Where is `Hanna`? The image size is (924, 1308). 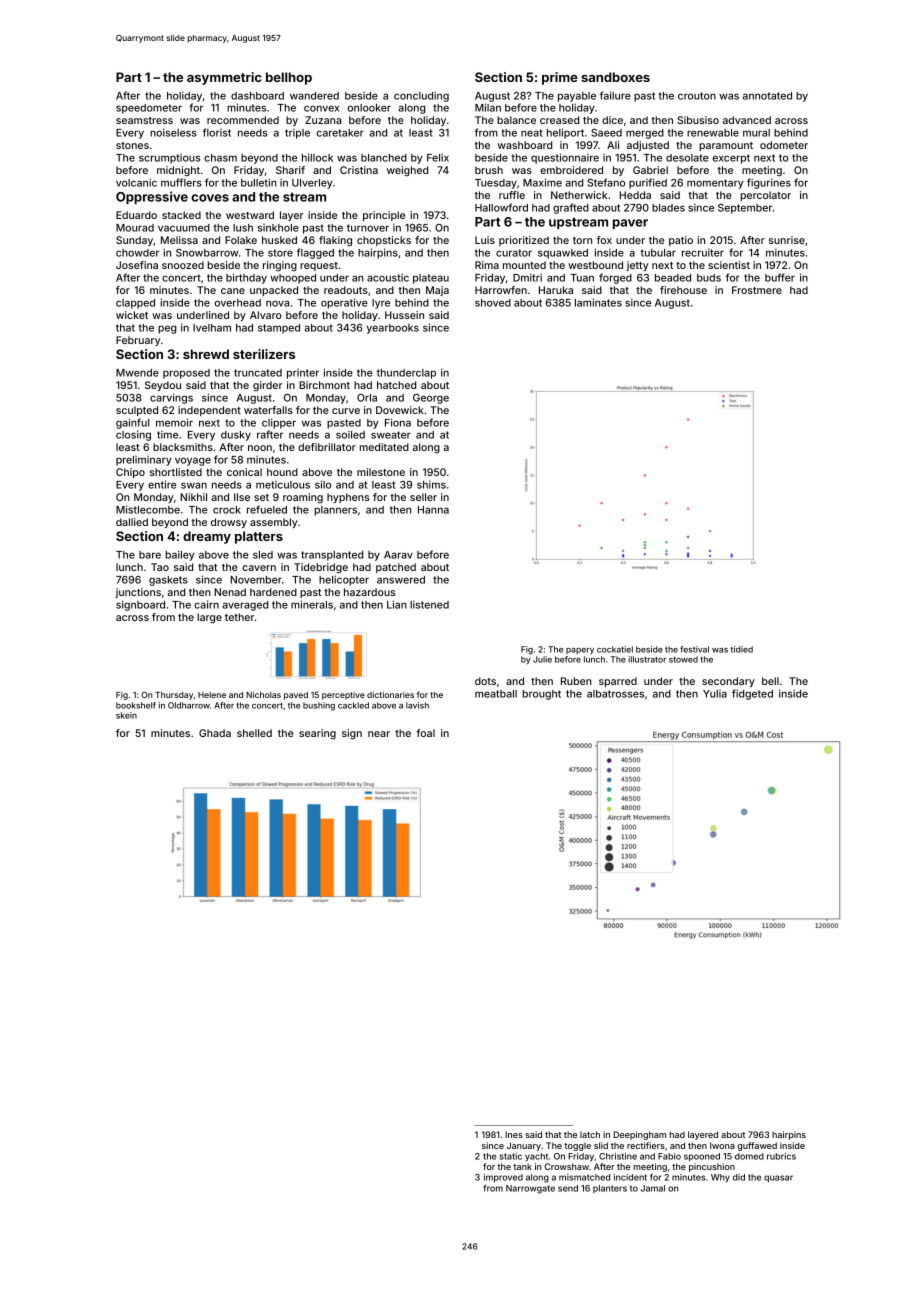 Hanna is located at coordinates (433, 510).
